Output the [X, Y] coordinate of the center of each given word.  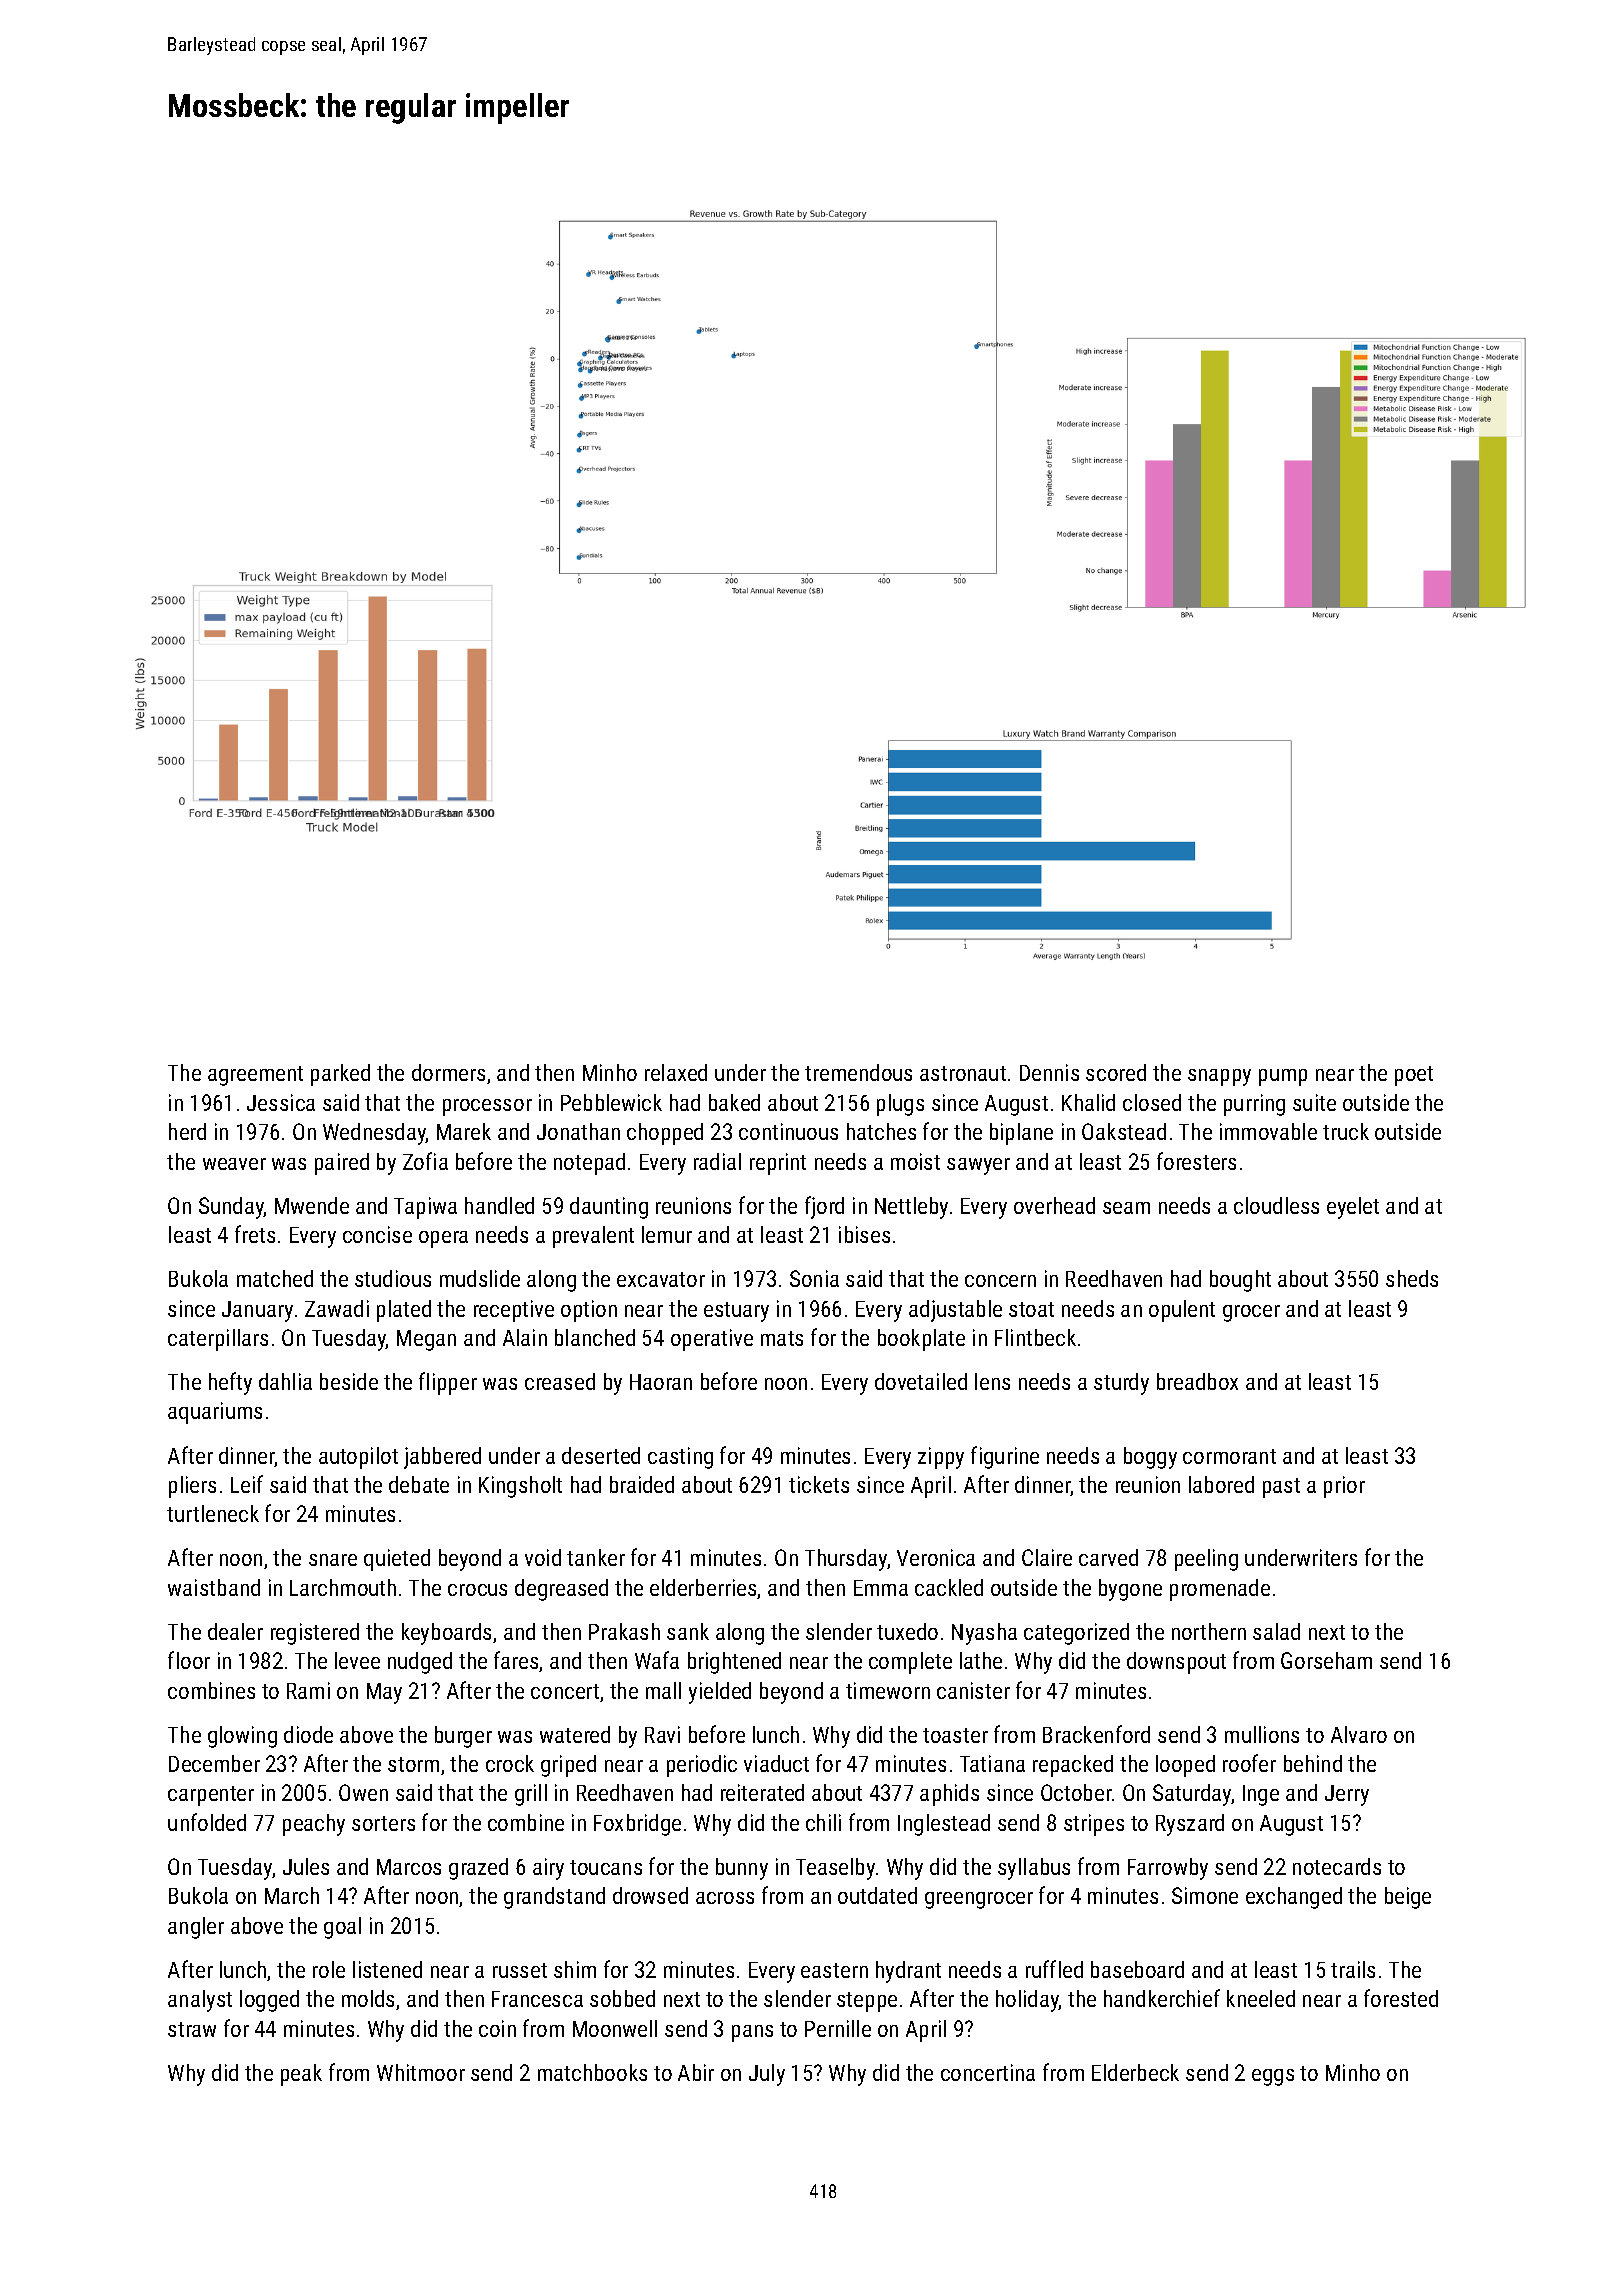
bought [1240, 1281]
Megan [426, 1340]
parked [340, 1075]
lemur [667, 1234]
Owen [363, 1792]
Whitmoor [421, 2072]
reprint [778, 1164]
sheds [1412, 1278]
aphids [949, 1795]
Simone [1205, 1895]
